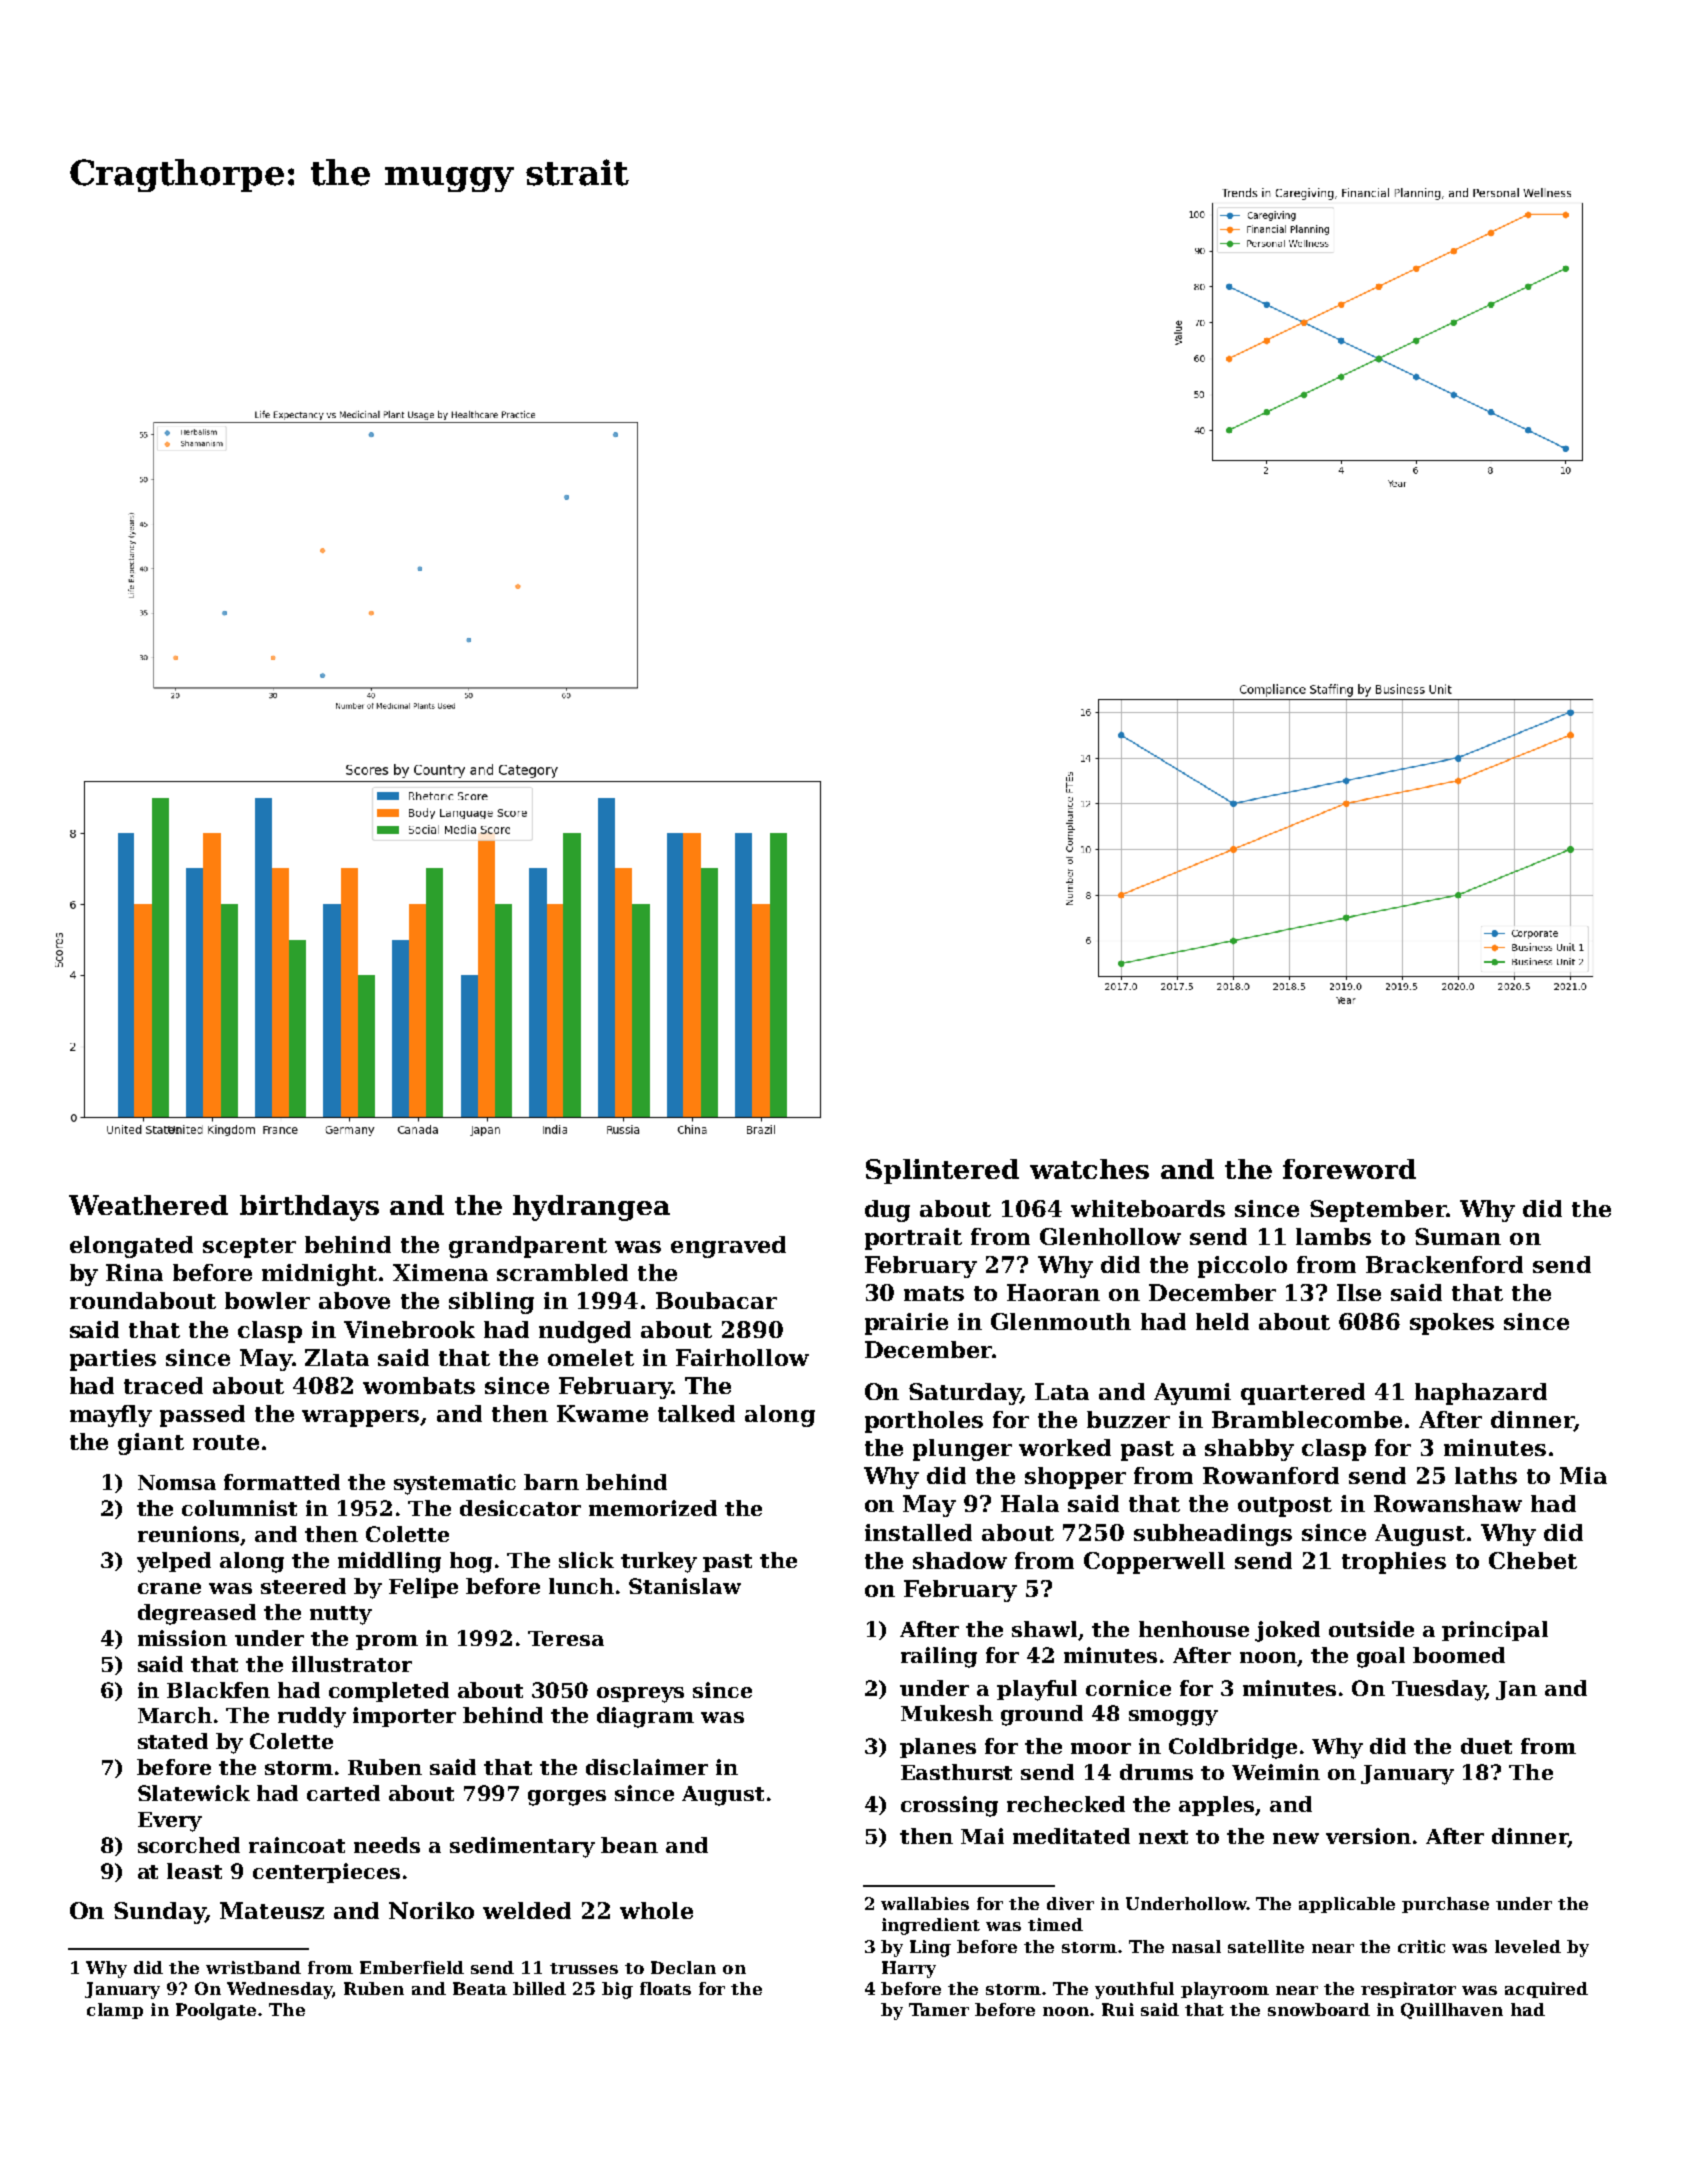 The width and height of the screenshot is (1683, 2178). Describe the element at coordinates (387, 1642) in the screenshot. I see `prom` at that location.
